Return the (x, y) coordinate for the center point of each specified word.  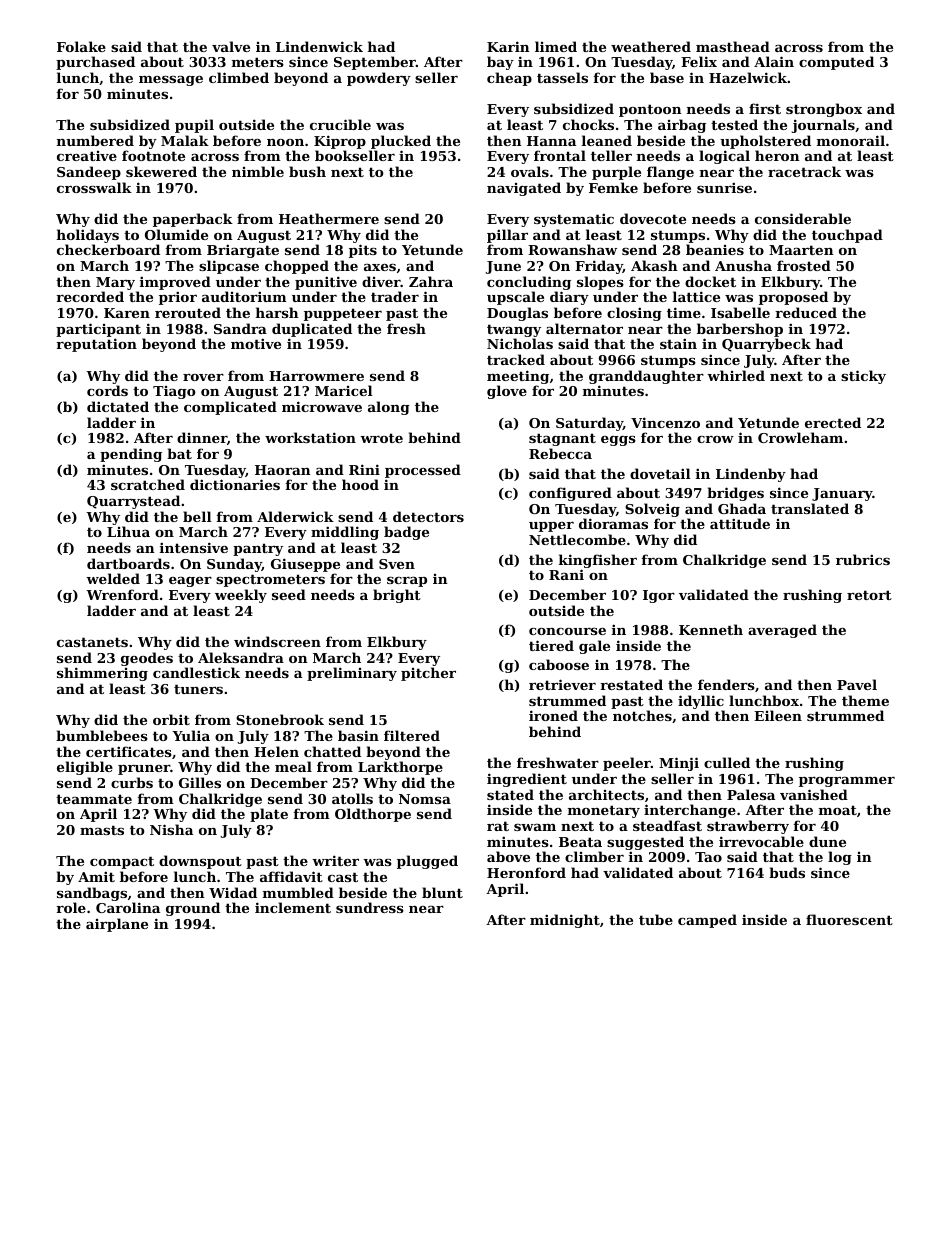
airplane (117, 925)
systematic (574, 220)
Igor (659, 596)
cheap (509, 79)
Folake (81, 46)
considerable (803, 218)
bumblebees (102, 735)
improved (175, 283)
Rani (566, 574)
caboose (559, 664)
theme (865, 700)
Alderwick (295, 516)
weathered (651, 46)
